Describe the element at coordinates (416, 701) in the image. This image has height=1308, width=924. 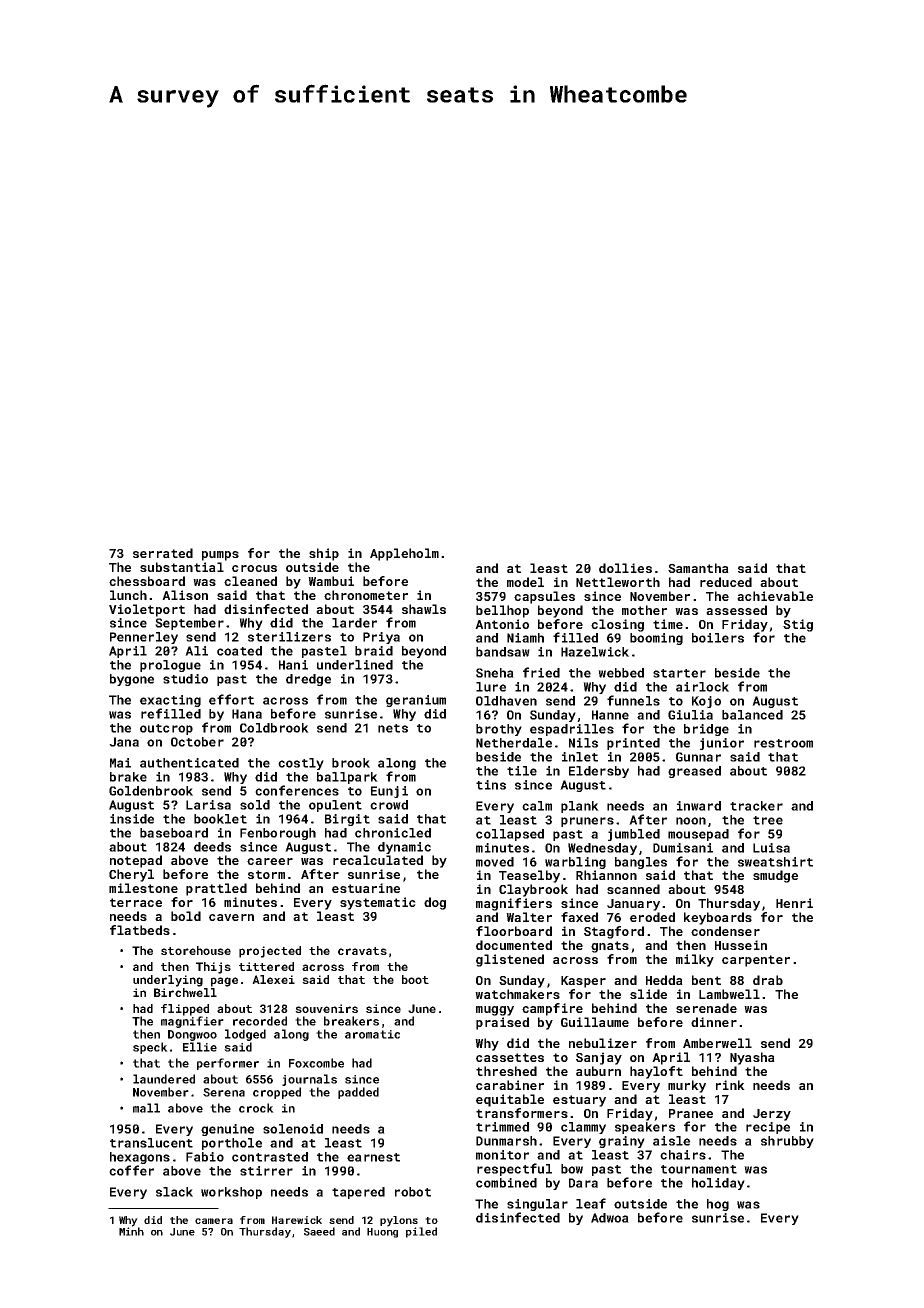
I see `geranium` at that location.
